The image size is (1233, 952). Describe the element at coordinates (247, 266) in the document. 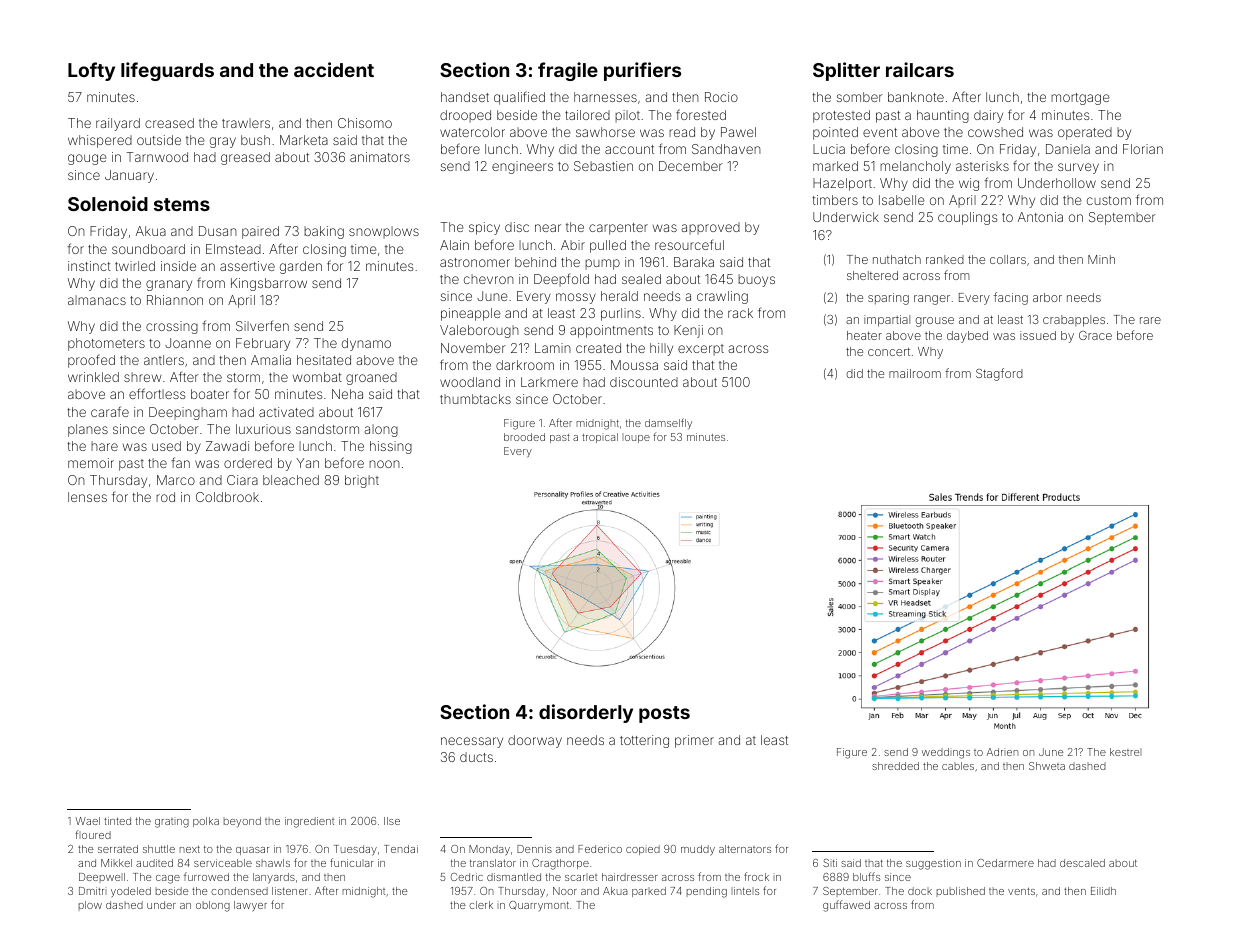

I see `assertive` at that location.
